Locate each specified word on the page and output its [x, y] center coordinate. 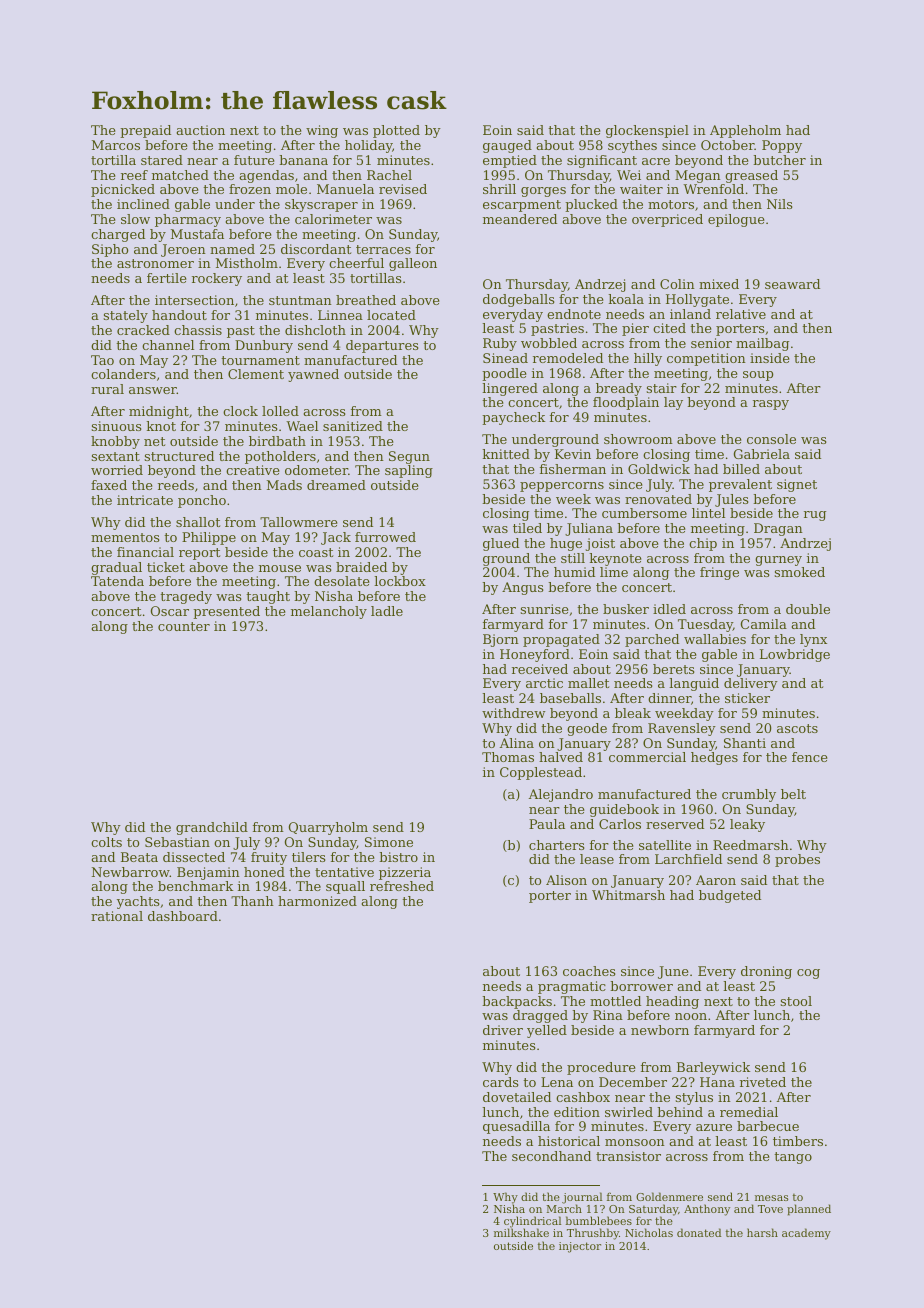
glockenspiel [647, 131]
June [673, 972]
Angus [523, 588]
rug [815, 516]
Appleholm [745, 131]
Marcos [116, 145]
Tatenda [117, 581]
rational [117, 916]
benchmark [195, 886]
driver [503, 1030]
